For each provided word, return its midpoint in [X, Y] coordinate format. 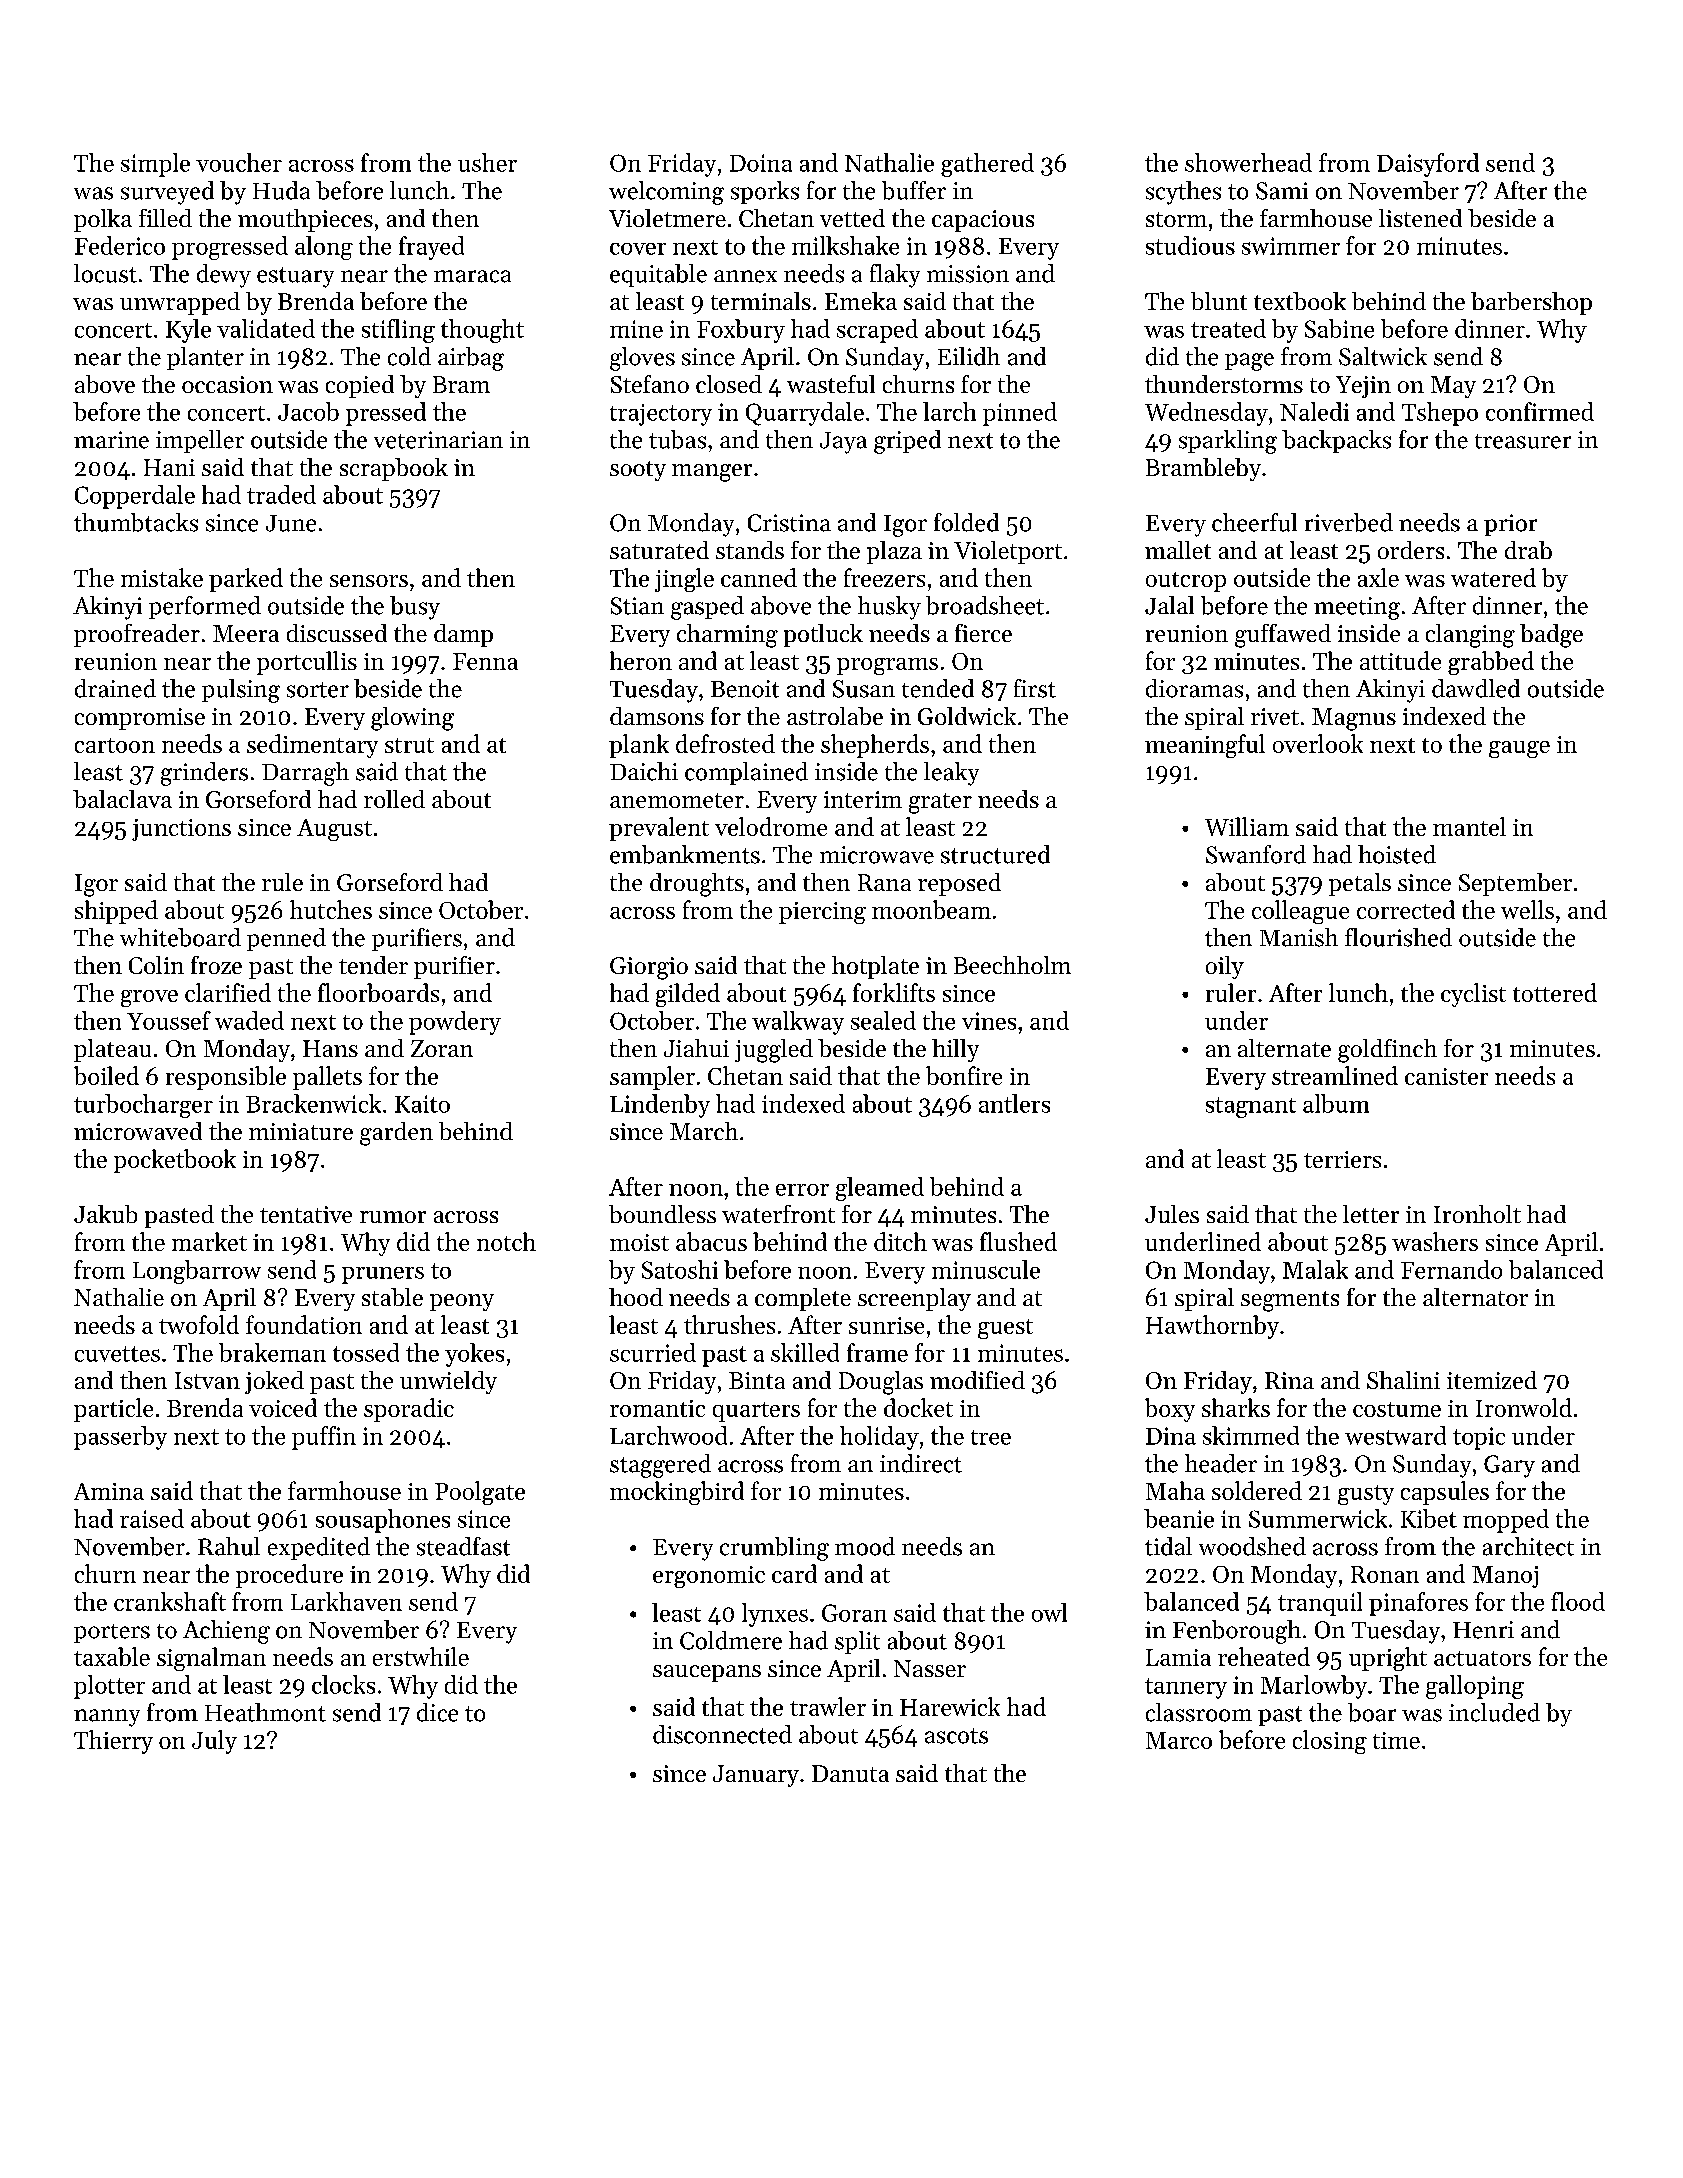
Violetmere [667, 218]
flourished [1398, 937]
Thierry [113, 1742]
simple [155, 165]
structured [995, 854]
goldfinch [1387, 1051]
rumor [393, 1217]
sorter [318, 690]
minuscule [986, 1269]
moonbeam [931, 909]
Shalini [1403, 1380]
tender [373, 965]
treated [1228, 328]
